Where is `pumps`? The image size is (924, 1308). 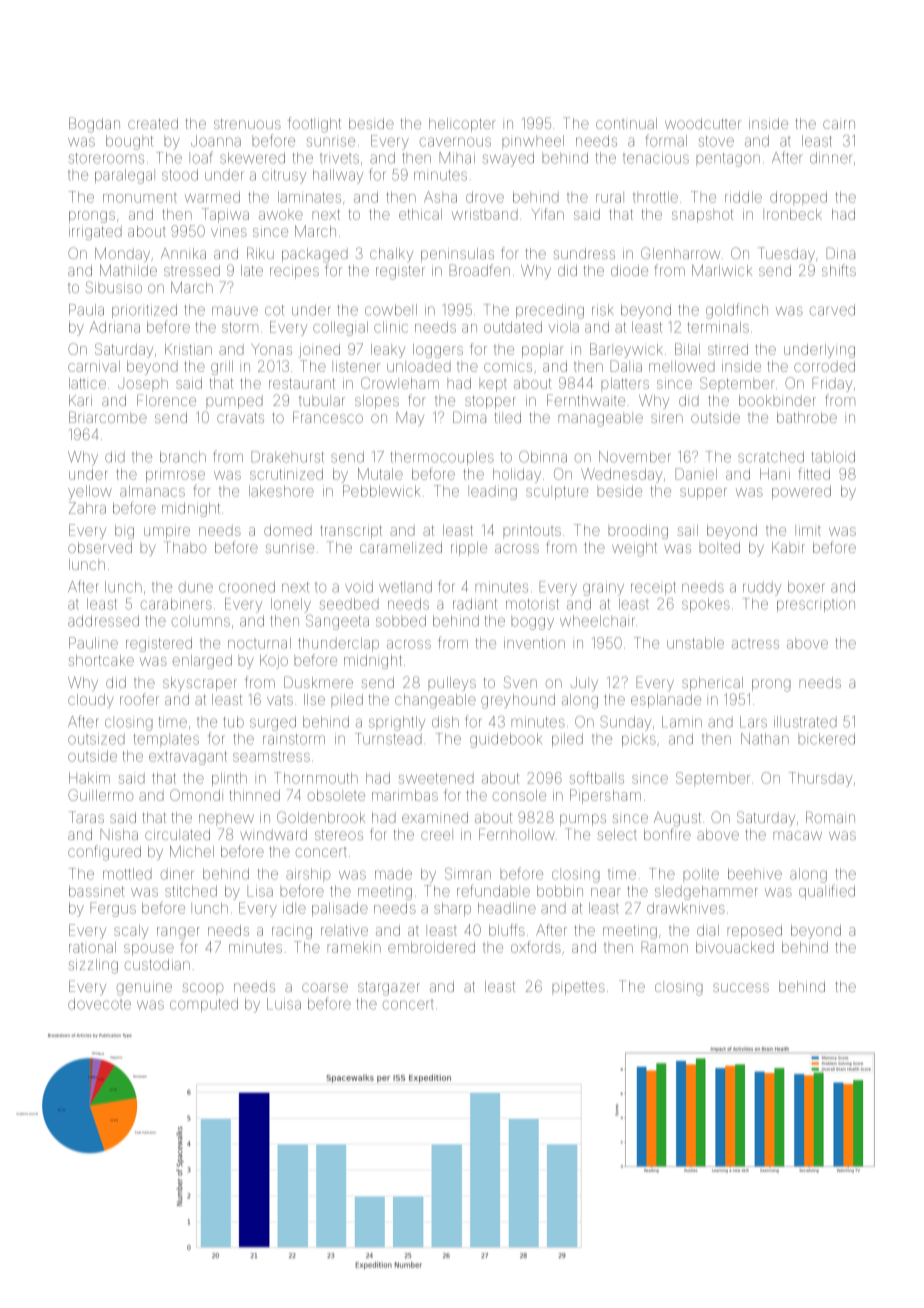 pumps is located at coordinates (583, 820).
